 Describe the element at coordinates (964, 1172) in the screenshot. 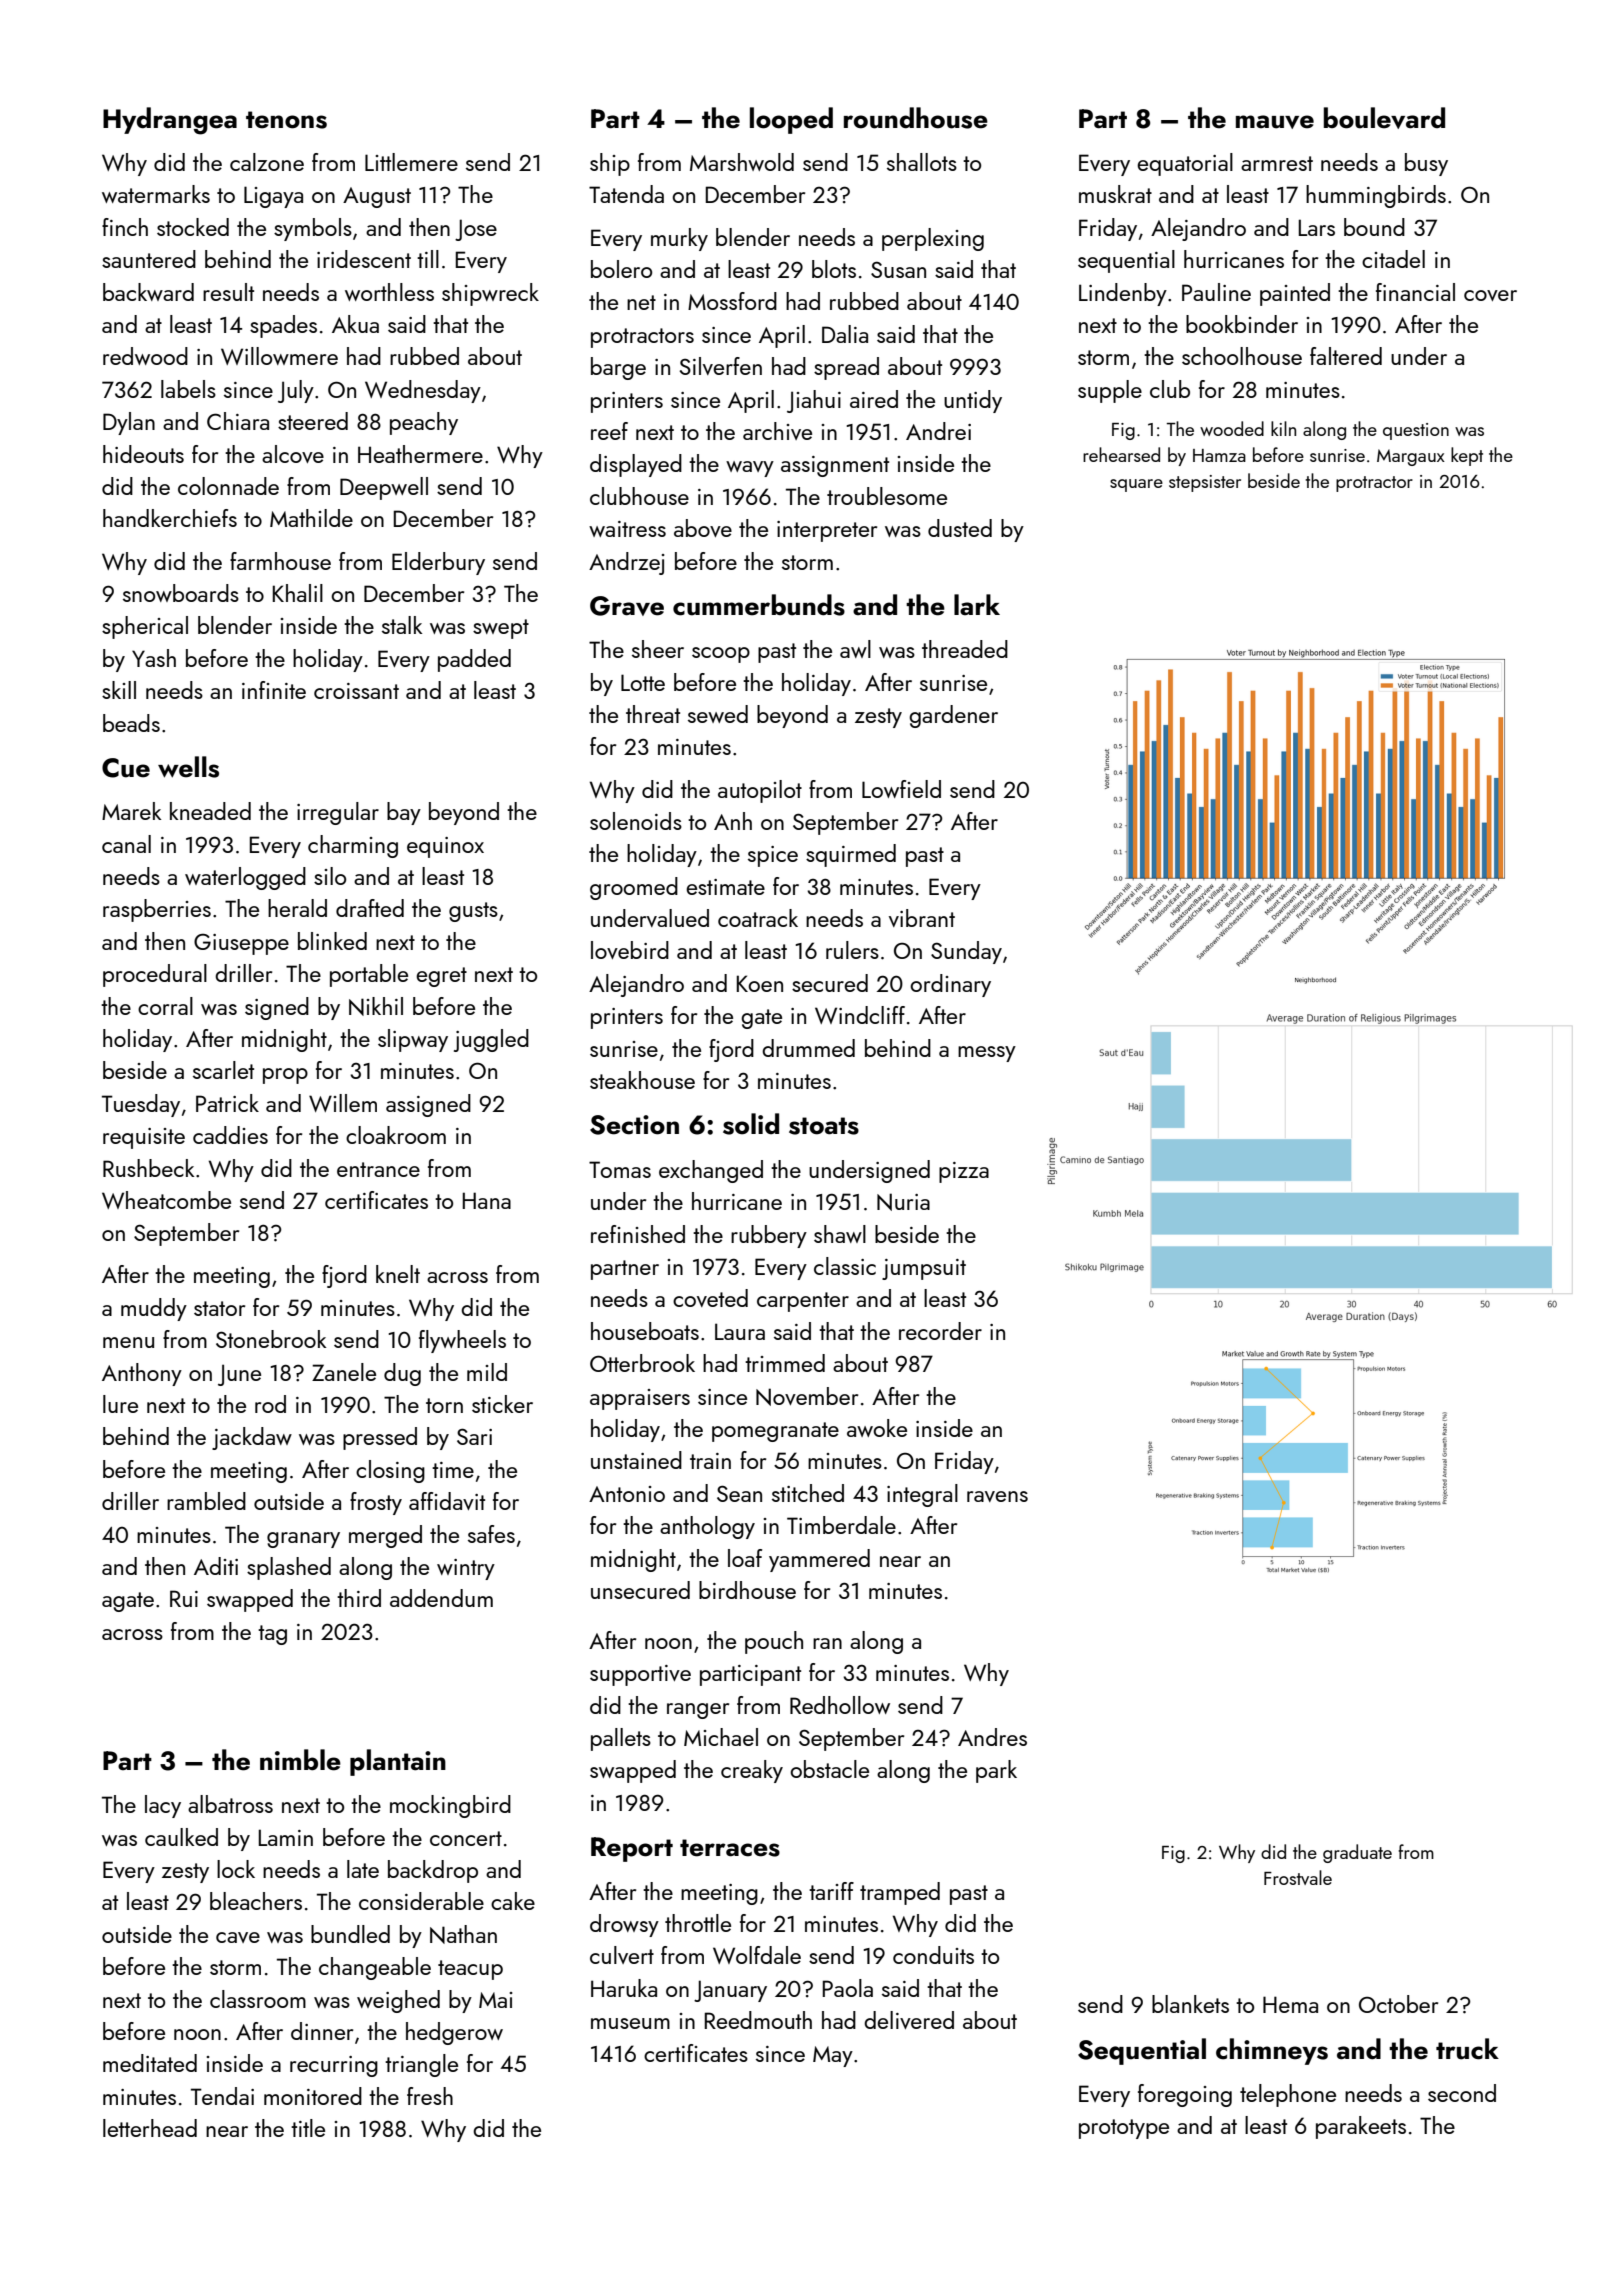

I see `pizza` at that location.
